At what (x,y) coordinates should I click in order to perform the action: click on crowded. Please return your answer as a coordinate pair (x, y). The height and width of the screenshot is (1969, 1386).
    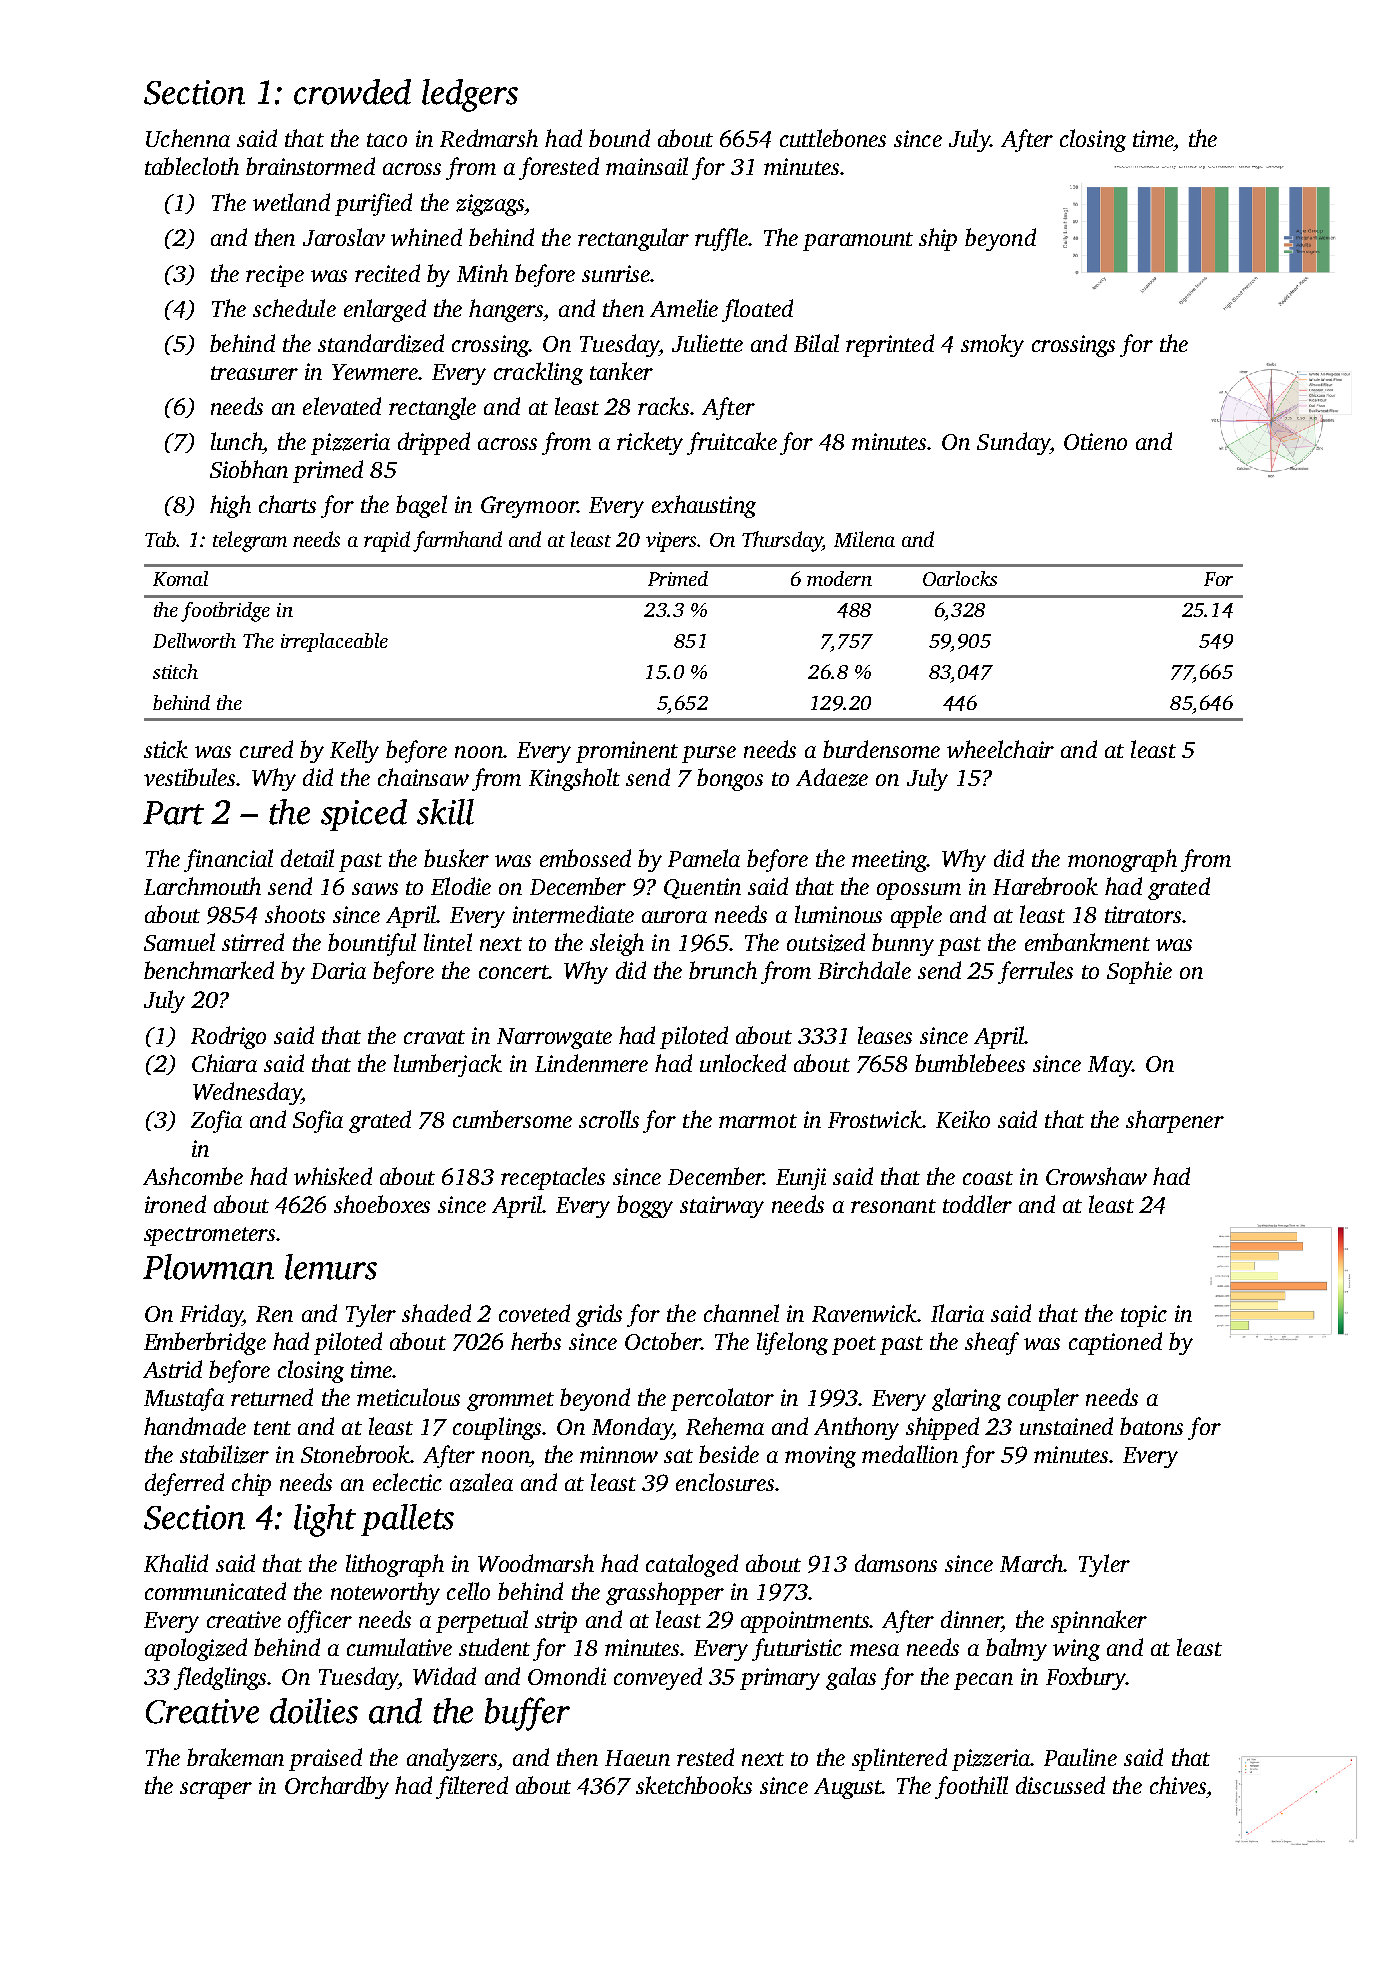
    Looking at the image, I should click on (352, 92).
